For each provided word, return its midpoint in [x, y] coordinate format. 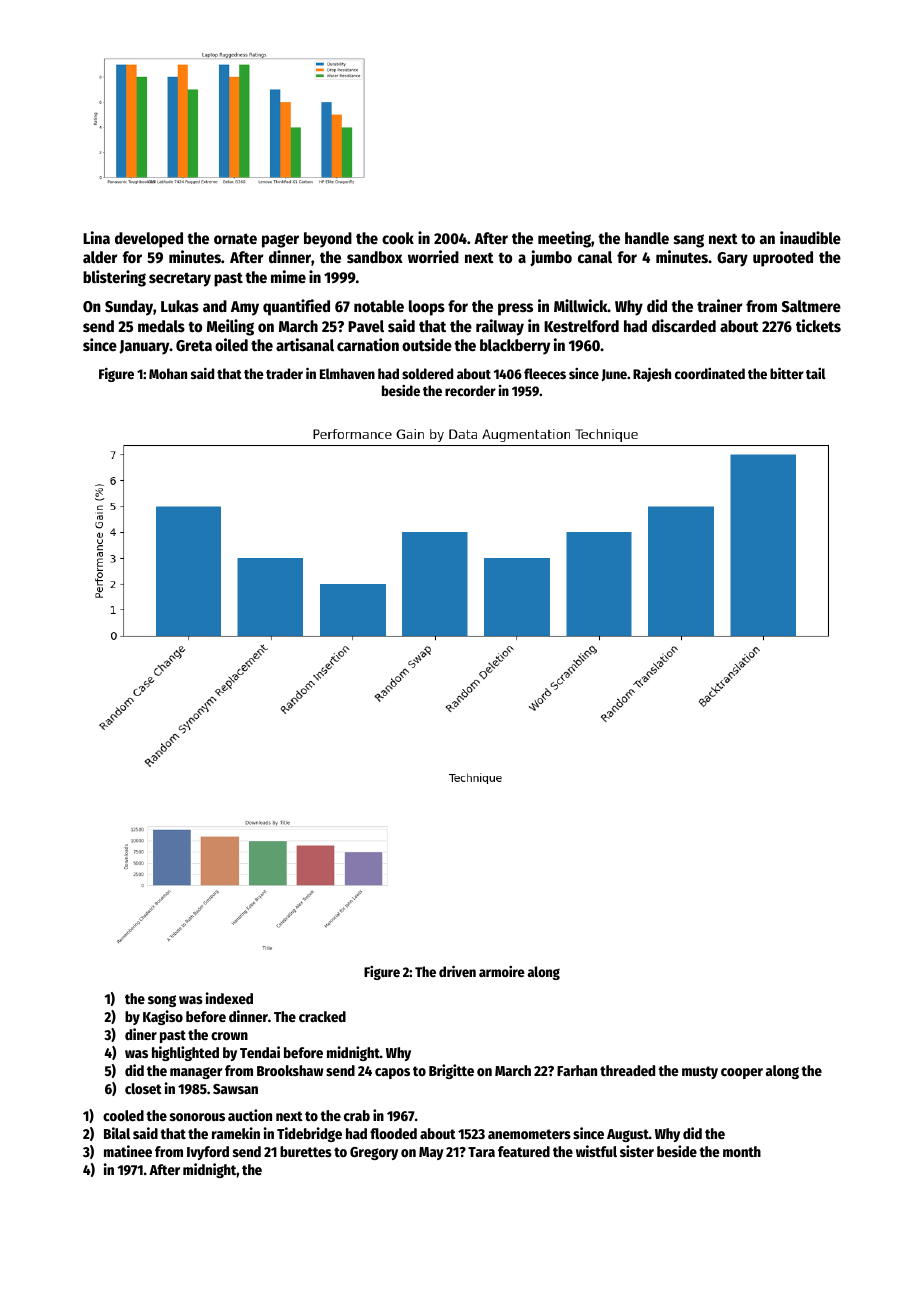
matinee [128, 1151]
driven [457, 971]
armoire [502, 971]
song [162, 1001]
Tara [481, 1152]
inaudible [810, 237]
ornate [235, 238]
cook [398, 238]
